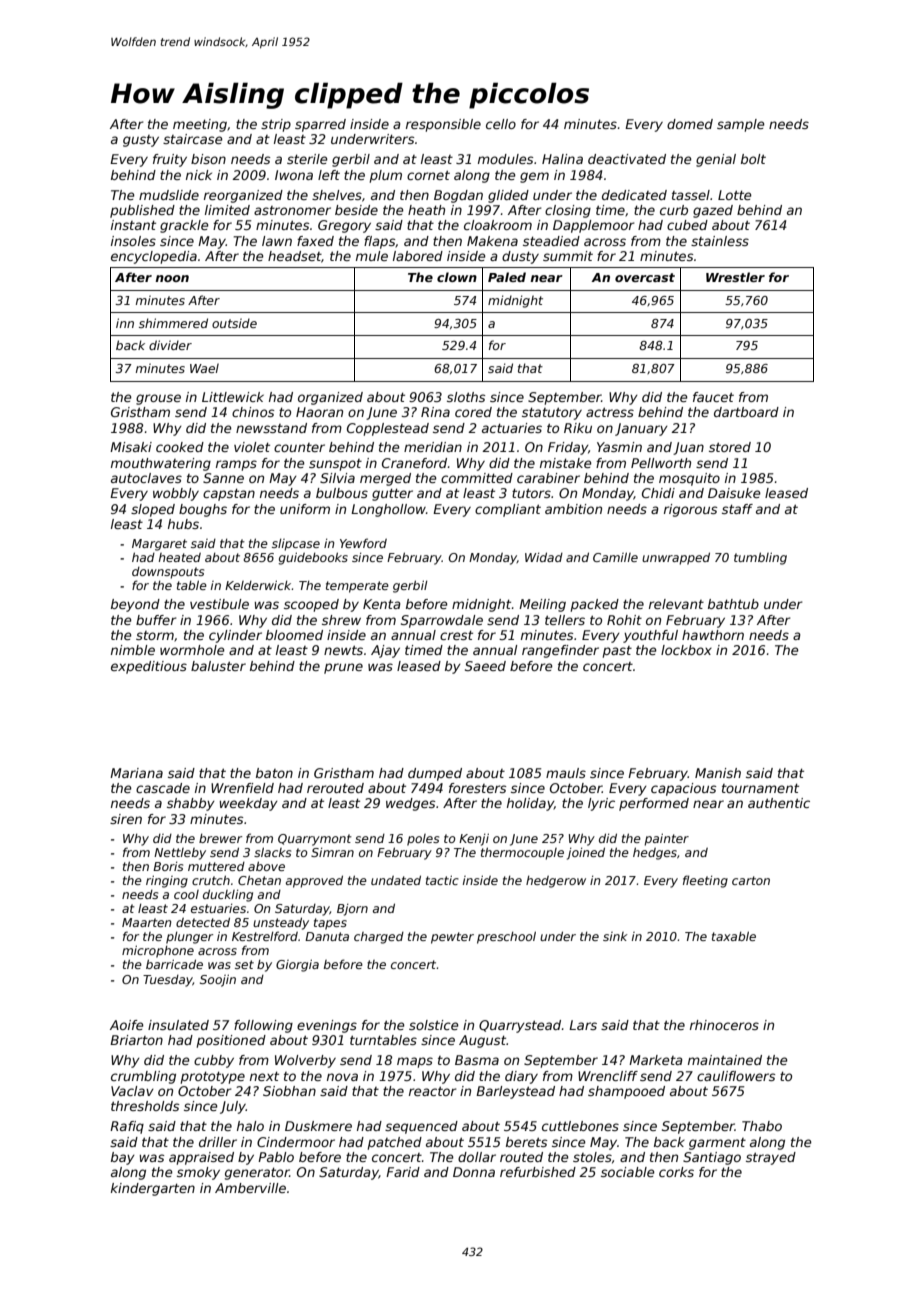  Describe the element at coordinates (127, 1025) in the image. I see `Aoife` at that location.
